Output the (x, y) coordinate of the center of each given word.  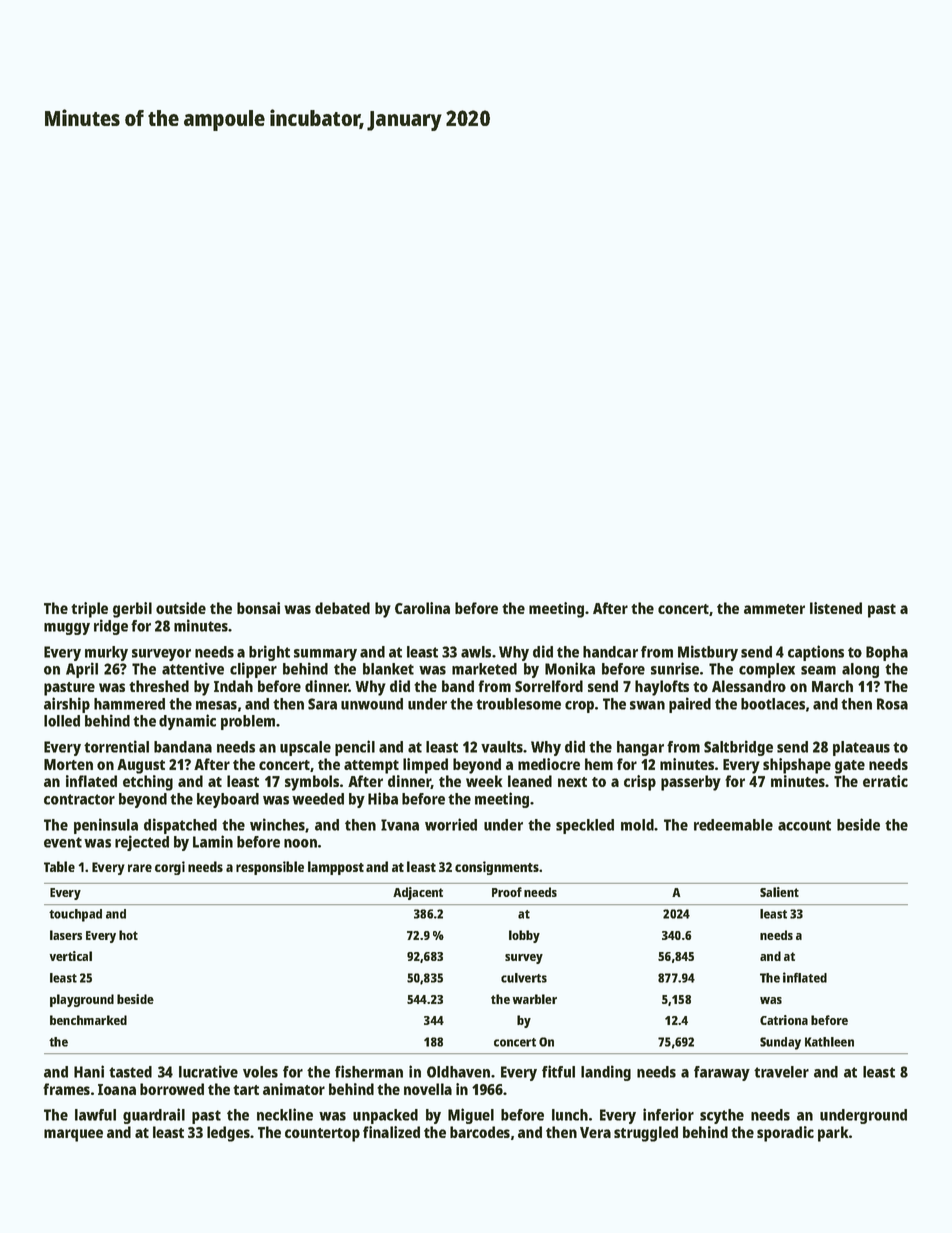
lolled (62, 721)
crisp (640, 783)
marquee (73, 1135)
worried (451, 824)
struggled (646, 1134)
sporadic (785, 1134)
